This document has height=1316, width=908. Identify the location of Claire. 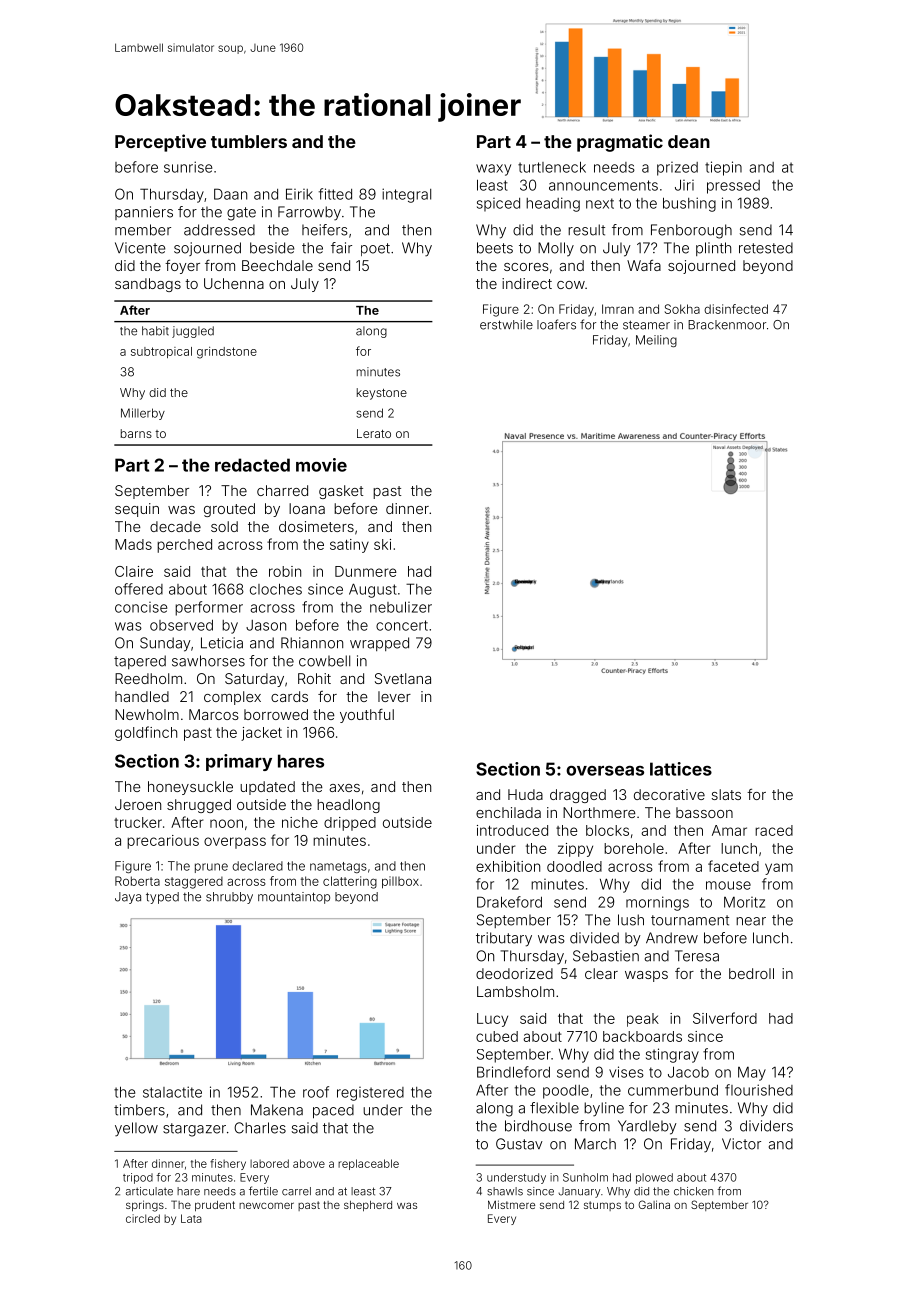
(134, 571).
